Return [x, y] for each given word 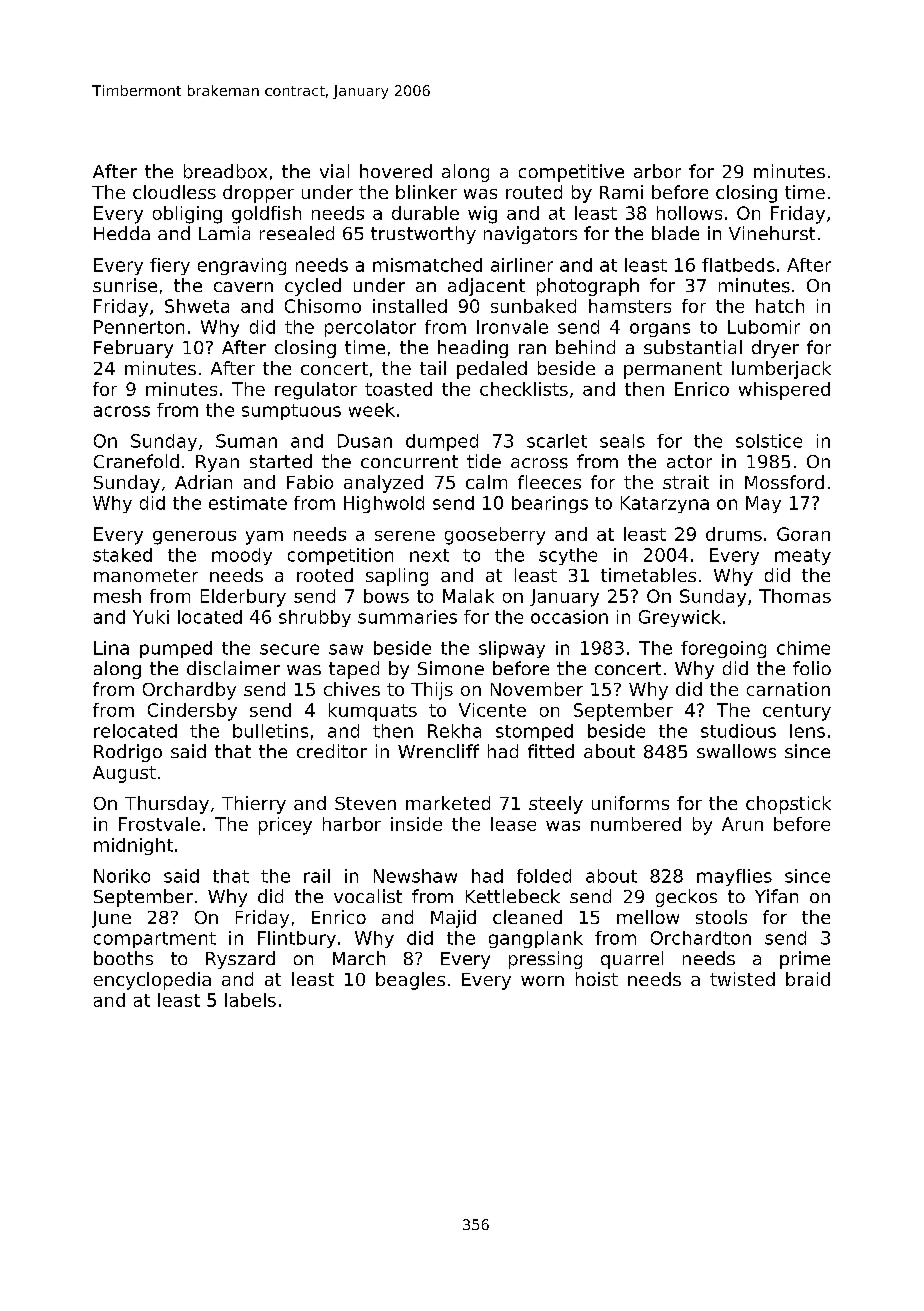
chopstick [788, 805]
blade [675, 233]
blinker [426, 192]
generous [194, 538]
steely [556, 805]
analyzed [383, 484]
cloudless [174, 192]
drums [734, 534]
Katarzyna [665, 504]
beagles [410, 981]
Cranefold [136, 461]
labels [250, 1000]
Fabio [310, 482]
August [124, 774]
